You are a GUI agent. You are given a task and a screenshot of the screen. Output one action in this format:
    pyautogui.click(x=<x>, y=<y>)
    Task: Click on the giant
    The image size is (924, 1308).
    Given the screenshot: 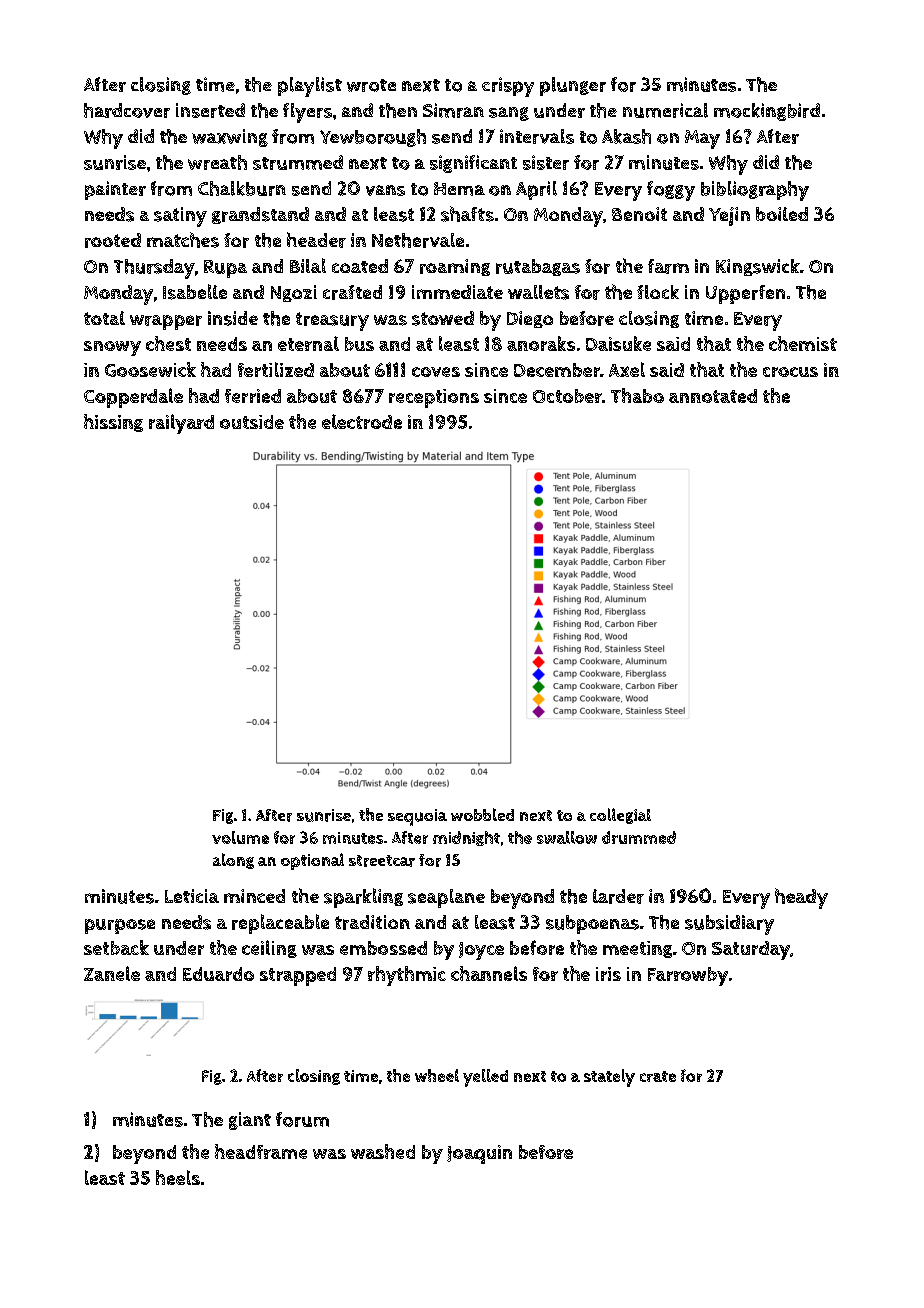 What is the action you would take?
    pyautogui.click(x=250, y=1121)
